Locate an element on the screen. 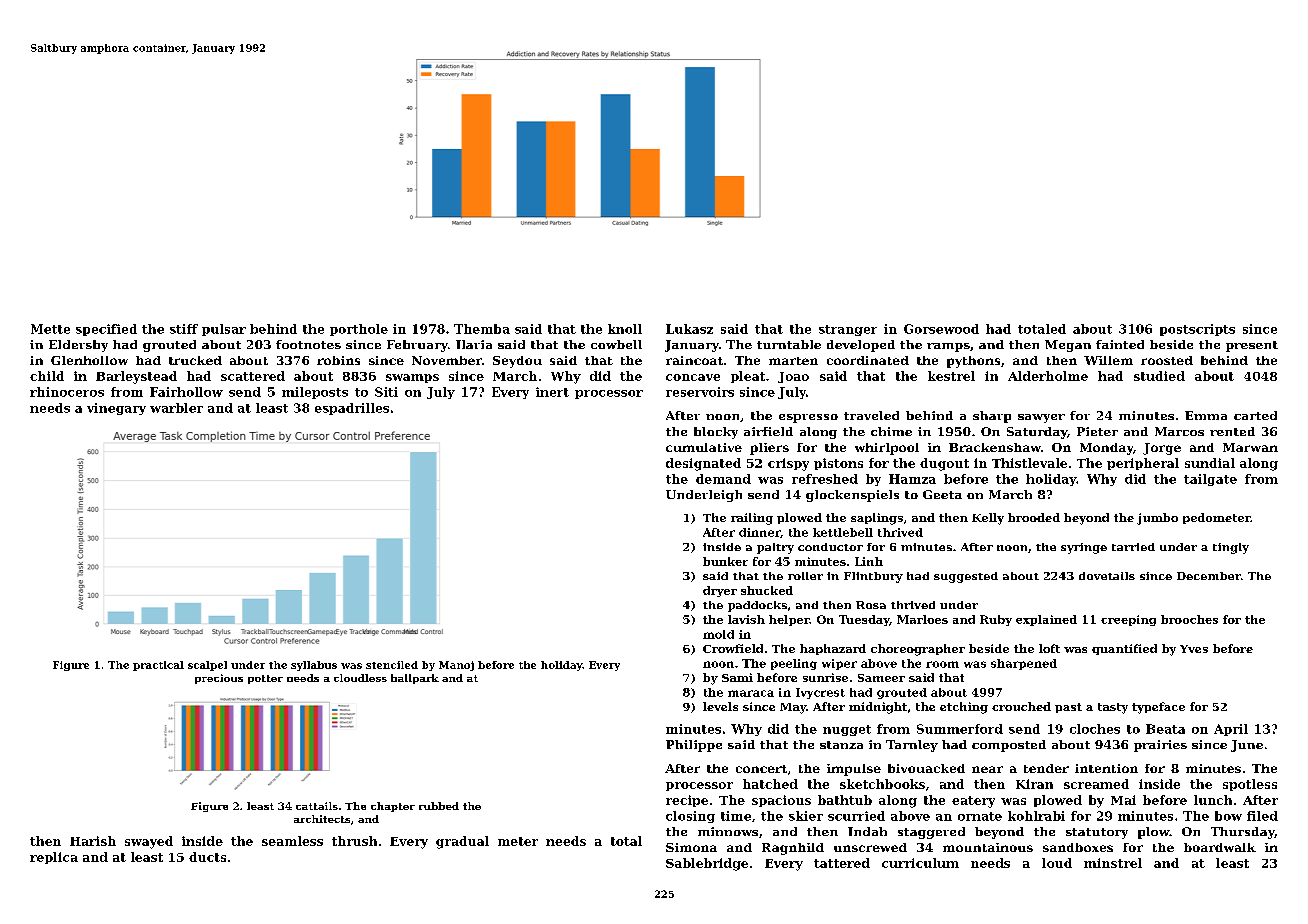 This screenshot has height=924, width=1308. Mette is located at coordinates (50, 329).
